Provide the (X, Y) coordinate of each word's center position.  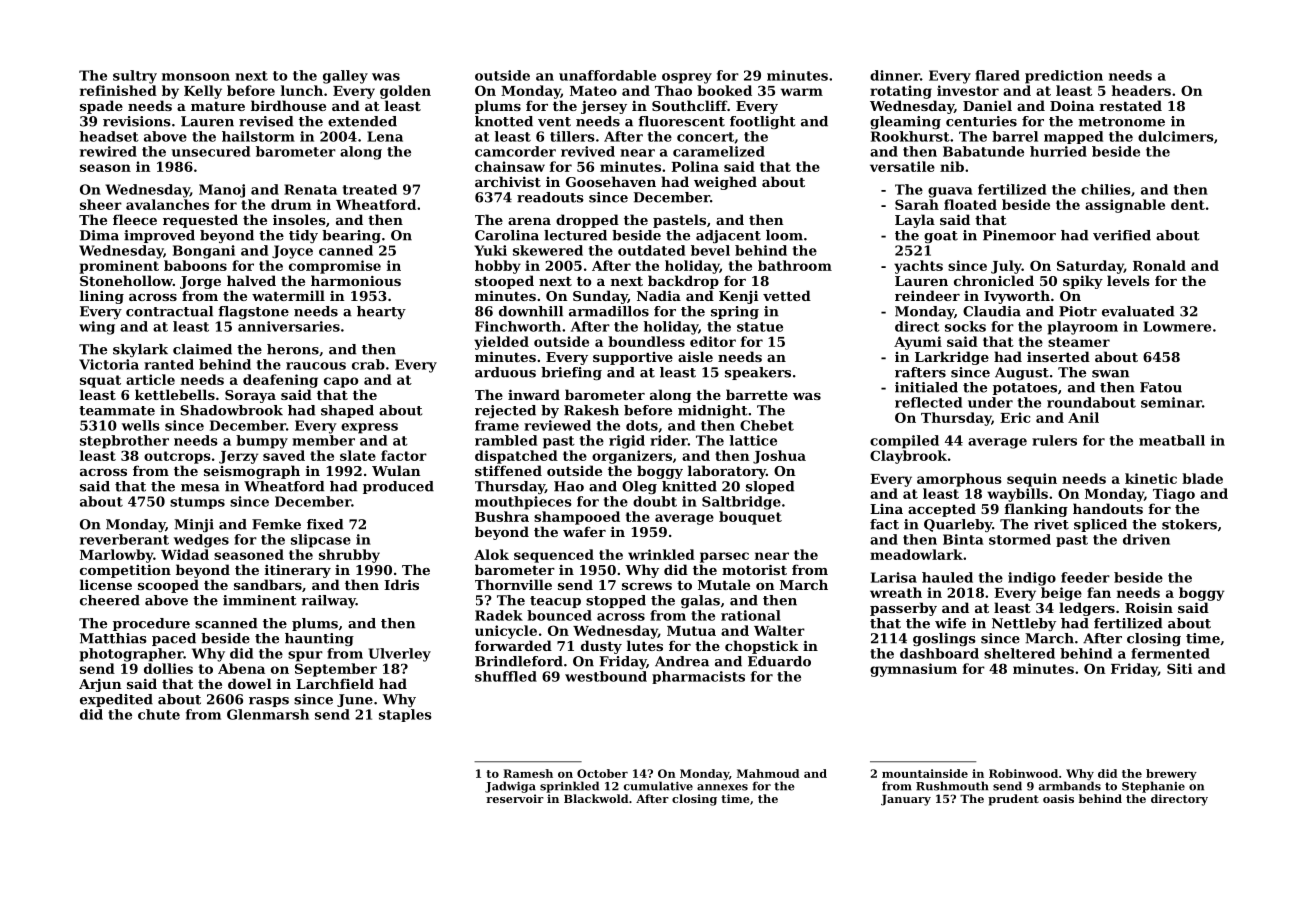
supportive (633, 358)
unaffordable (607, 75)
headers (1141, 90)
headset (109, 136)
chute (159, 714)
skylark (140, 350)
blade (1202, 478)
